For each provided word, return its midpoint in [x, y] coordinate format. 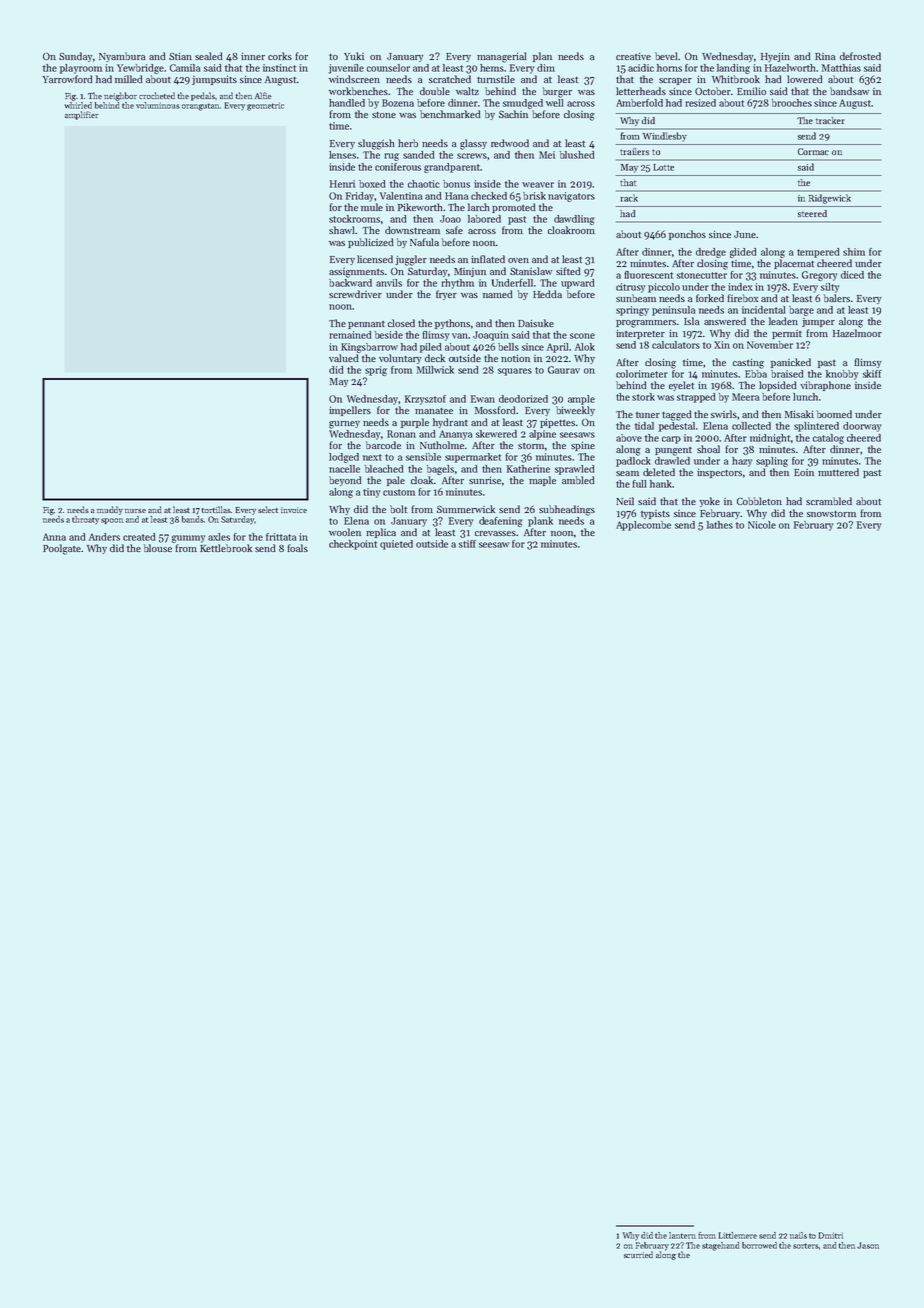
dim [546, 68]
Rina [825, 56]
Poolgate [62, 549]
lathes [720, 525]
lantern [682, 1235]
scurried [638, 1254]
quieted [396, 545]
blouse [158, 548]
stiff [467, 544]
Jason [868, 1245]
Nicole [762, 525]
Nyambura [122, 57]
